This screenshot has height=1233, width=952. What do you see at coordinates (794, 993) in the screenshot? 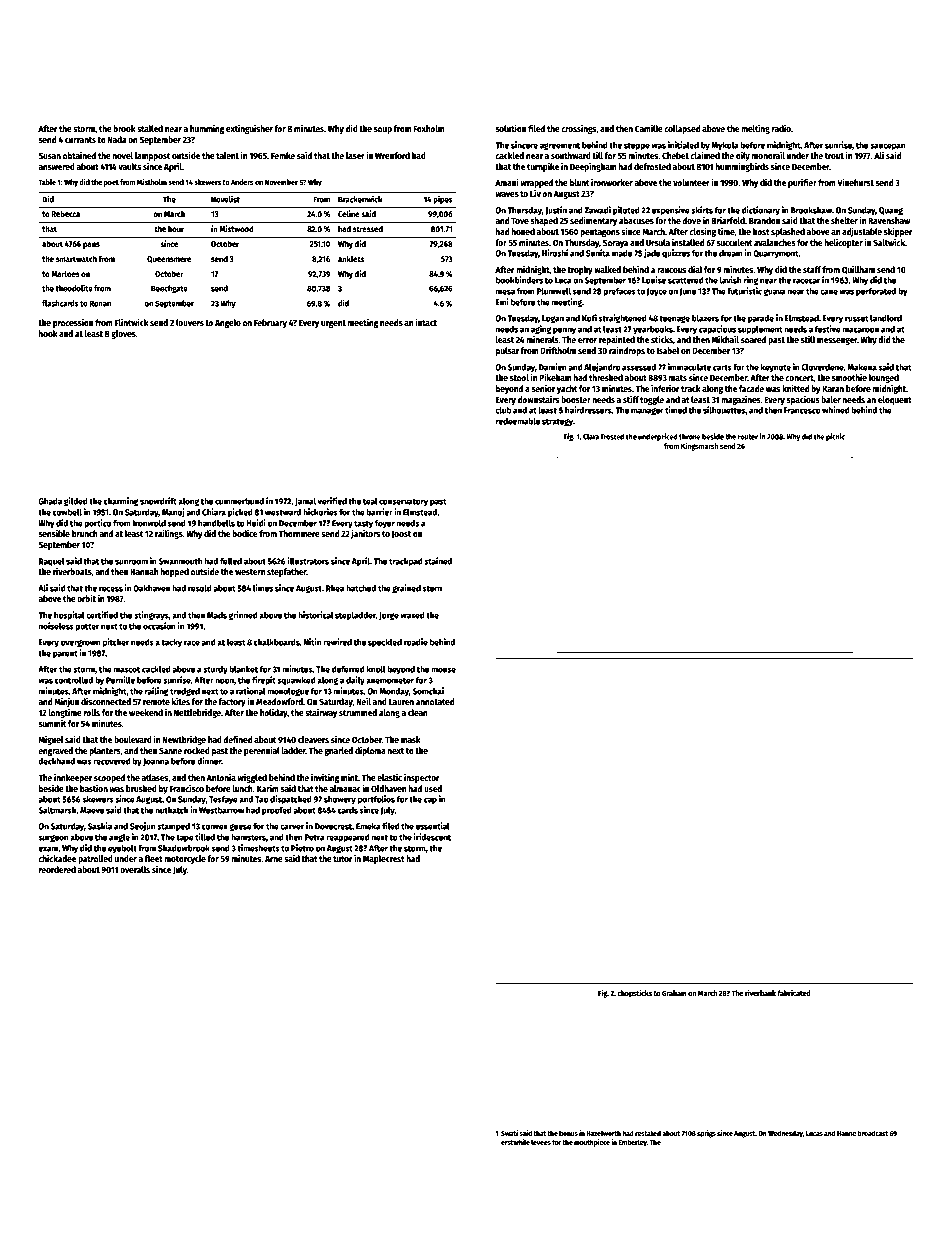
I see `fabricated` at bounding box center [794, 993].
